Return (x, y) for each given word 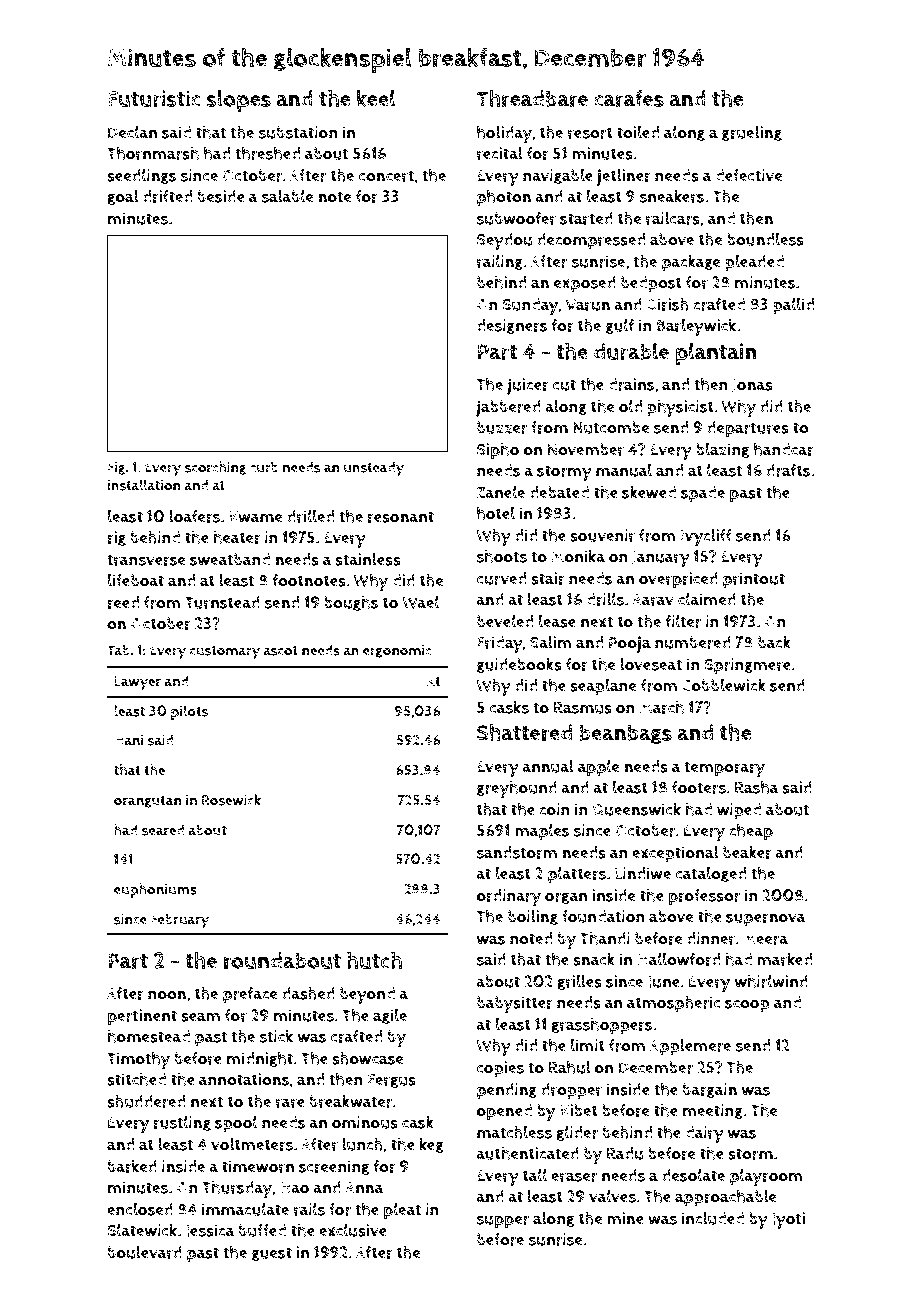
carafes (629, 98)
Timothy (138, 1060)
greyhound (517, 789)
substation (298, 132)
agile (390, 1016)
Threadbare (532, 98)
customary (225, 653)
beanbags (625, 734)
